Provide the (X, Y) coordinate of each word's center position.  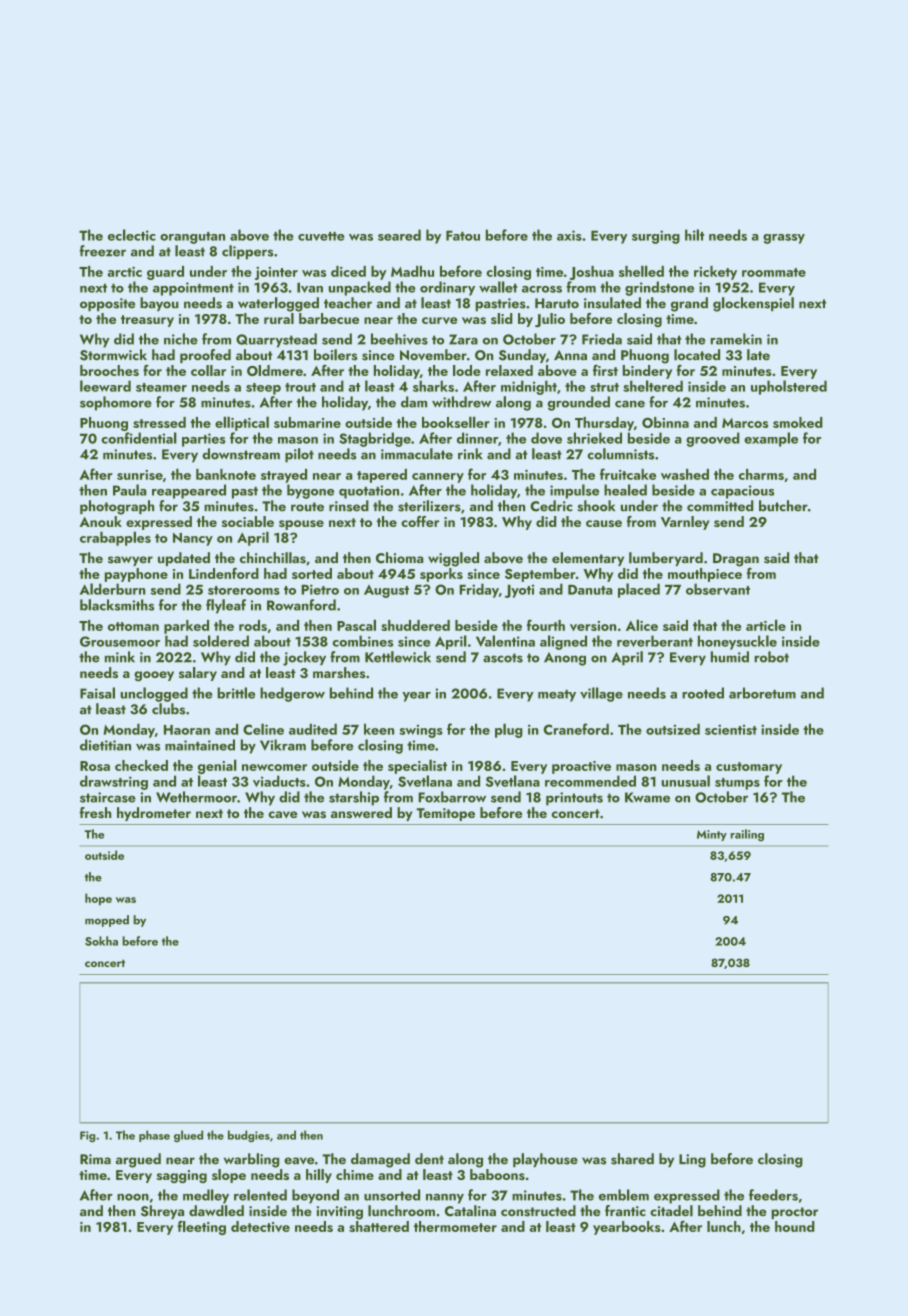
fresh (95, 813)
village (601, 694)
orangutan (192, 238)
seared (399, 235)
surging (656, 237)
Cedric (551, 506)
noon (133, 1197)
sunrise (140, 475)
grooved (713, 439)
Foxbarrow (452, 797)
